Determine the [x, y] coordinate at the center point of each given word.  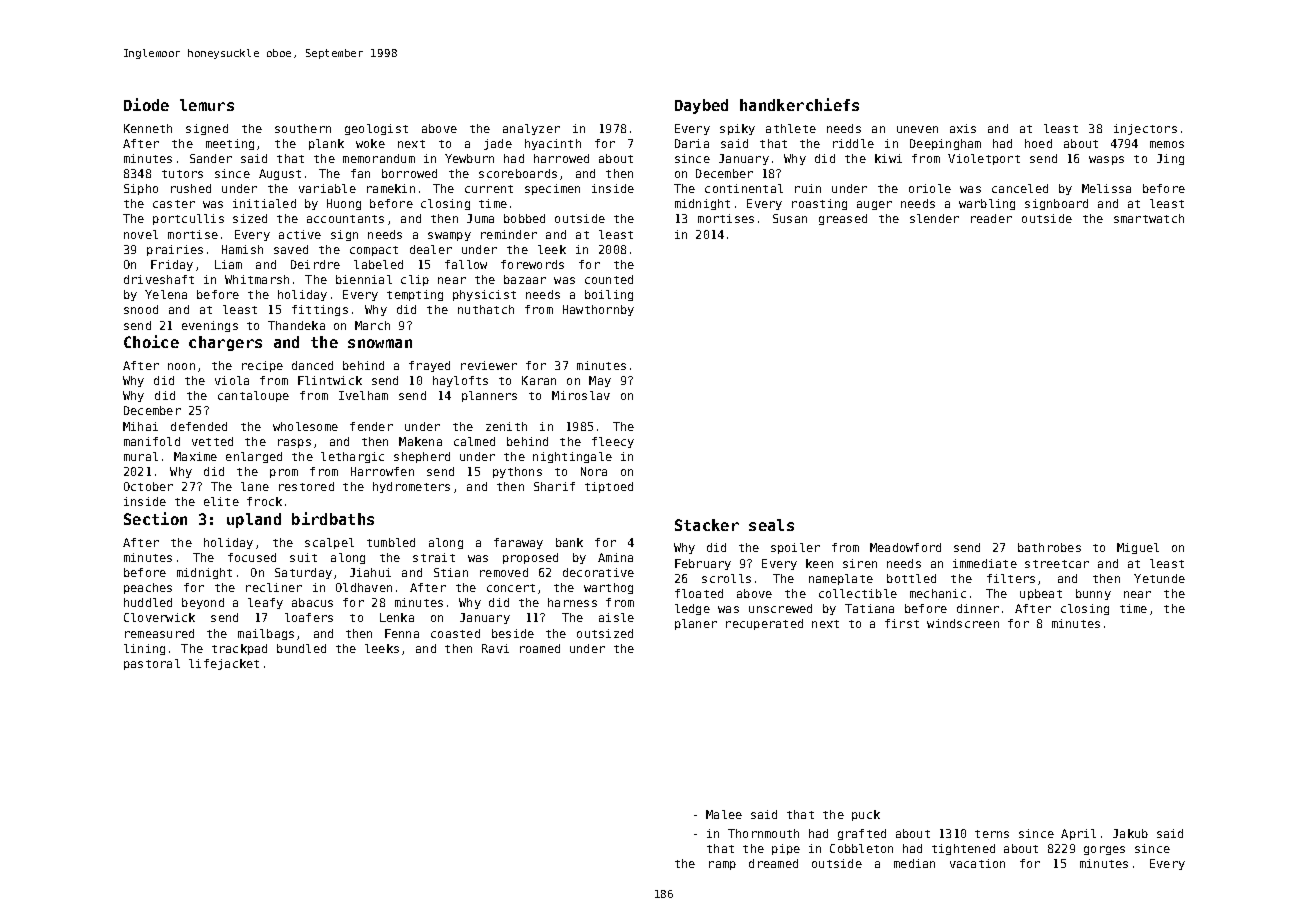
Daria [692, 143]
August [280, 174]
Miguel [1138, 548]
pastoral [152, 664]
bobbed [524, 218]
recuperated [764, 624]
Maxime [195, 456]
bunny [1093, 594]
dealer [431, 249]
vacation [977, 863]
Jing [1170, 159]
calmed [474, 441]
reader [991, 218]
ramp [722, 865]
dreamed [773, 863]
